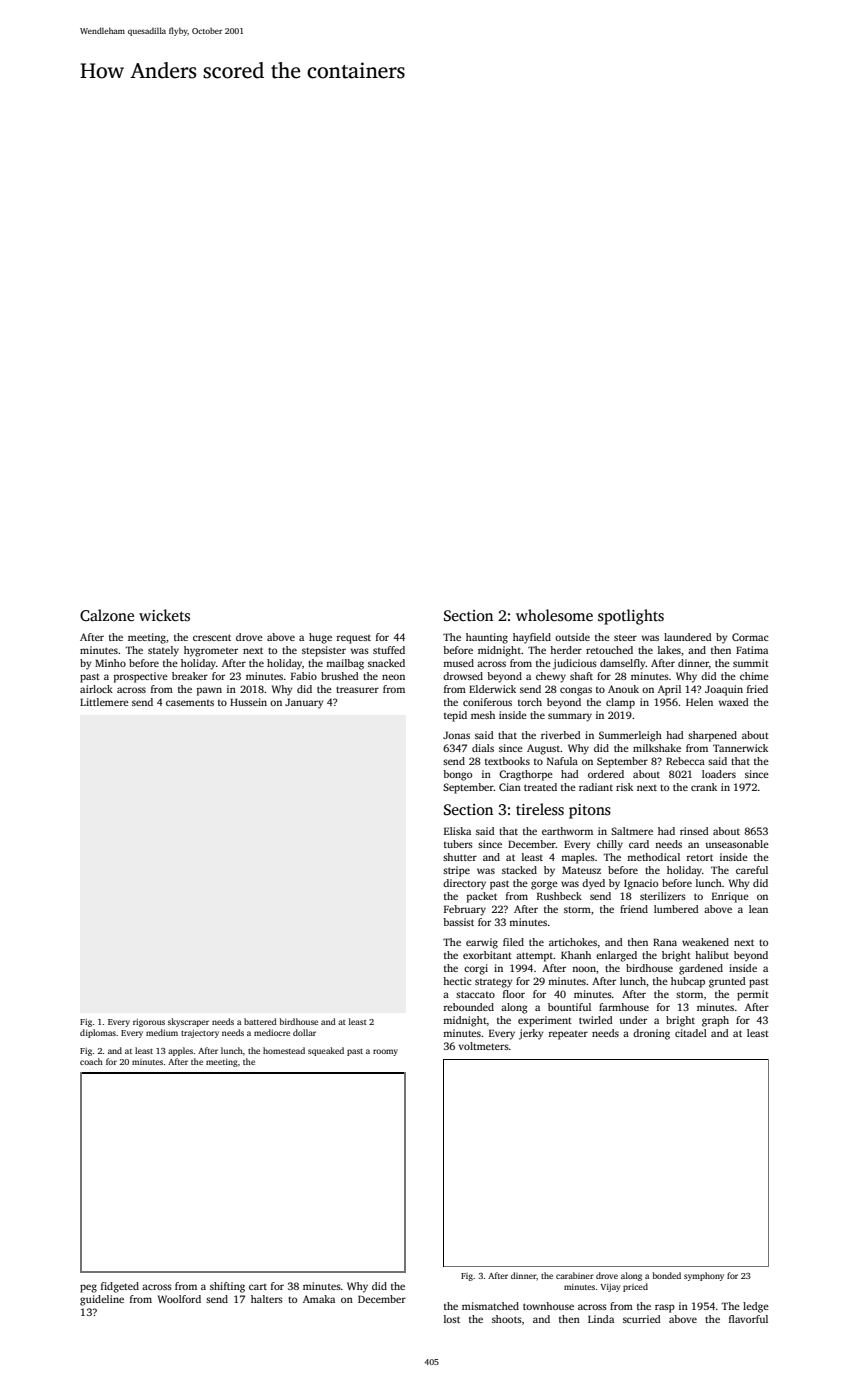 The height and width of the screenshot is (1400, 849). What do you see at coordinates (469, 1007) in the screenshot?
I see `rebounded` at bounding box center [469, 1007].
